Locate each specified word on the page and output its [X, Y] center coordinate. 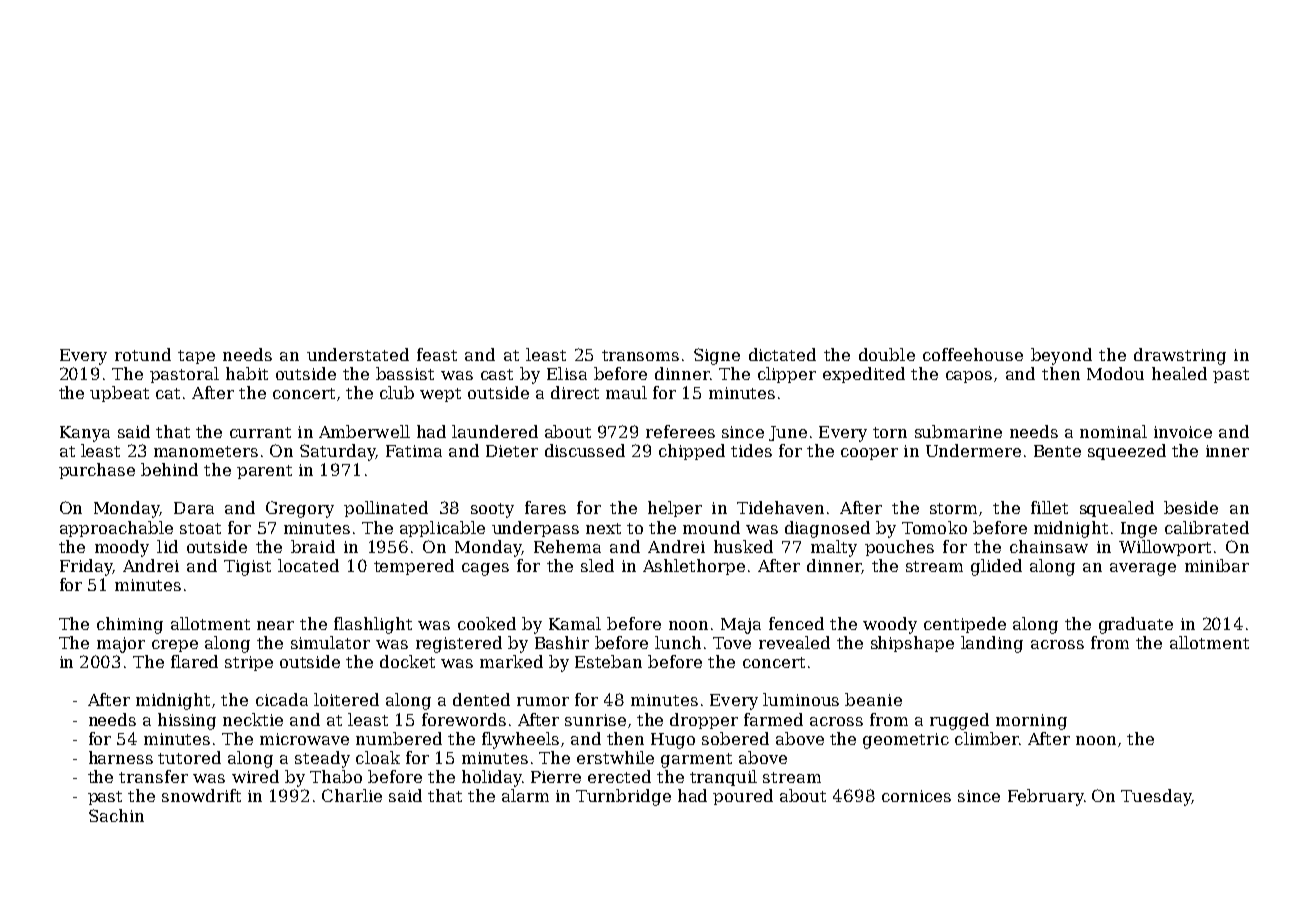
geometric [906, 741]
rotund [143, 354]
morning [1031, 722]
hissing [187, 721]
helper [675, 509]
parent [264, 472]
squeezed [1127, 452]
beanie [873, 699]
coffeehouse [973, 354]
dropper [704, 721]
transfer [153, 776]
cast [497, 374]
